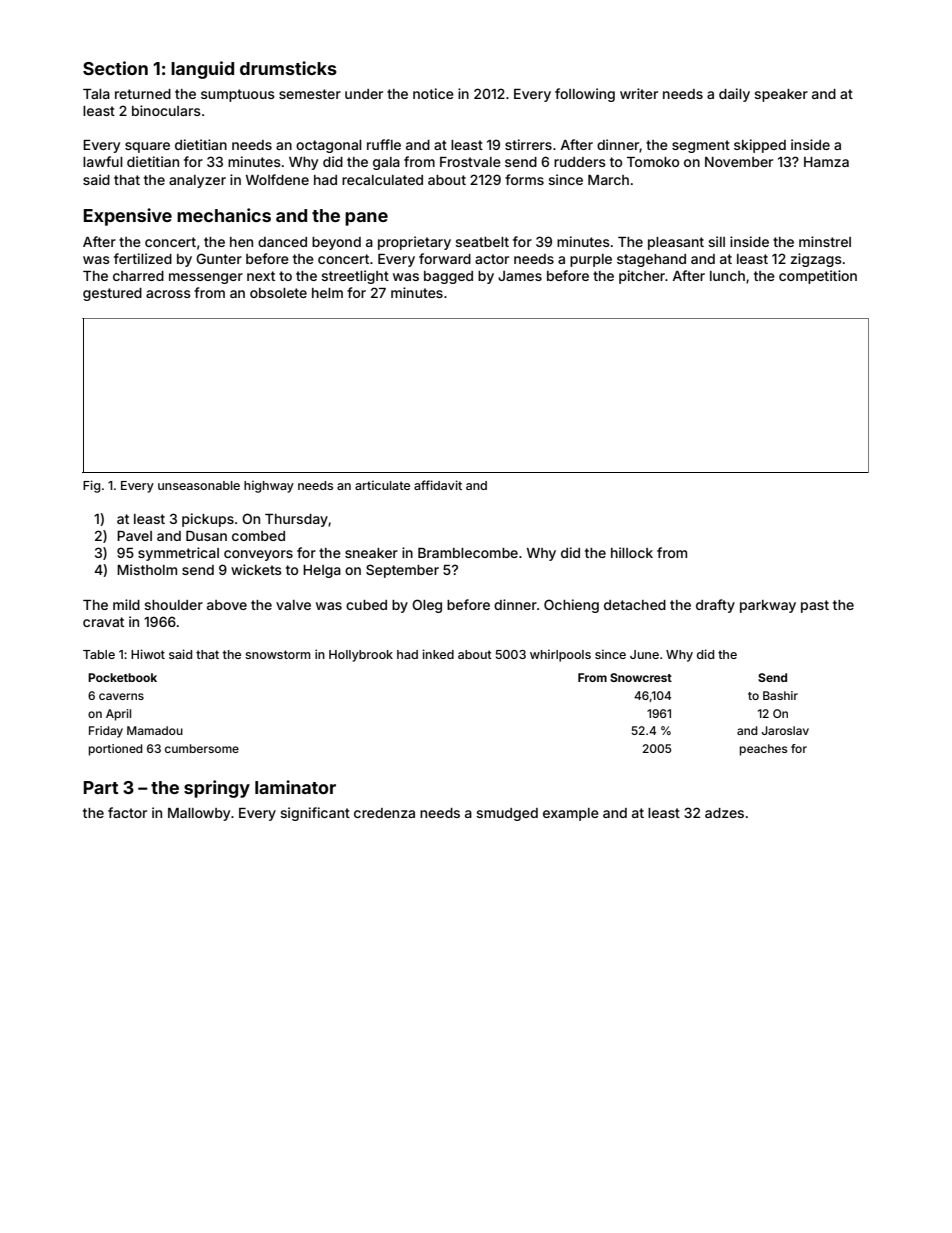  What do you see at coordinates (202, 748) in the screenshot?
I see `cumbersome` at bounding box center [202, 748].
